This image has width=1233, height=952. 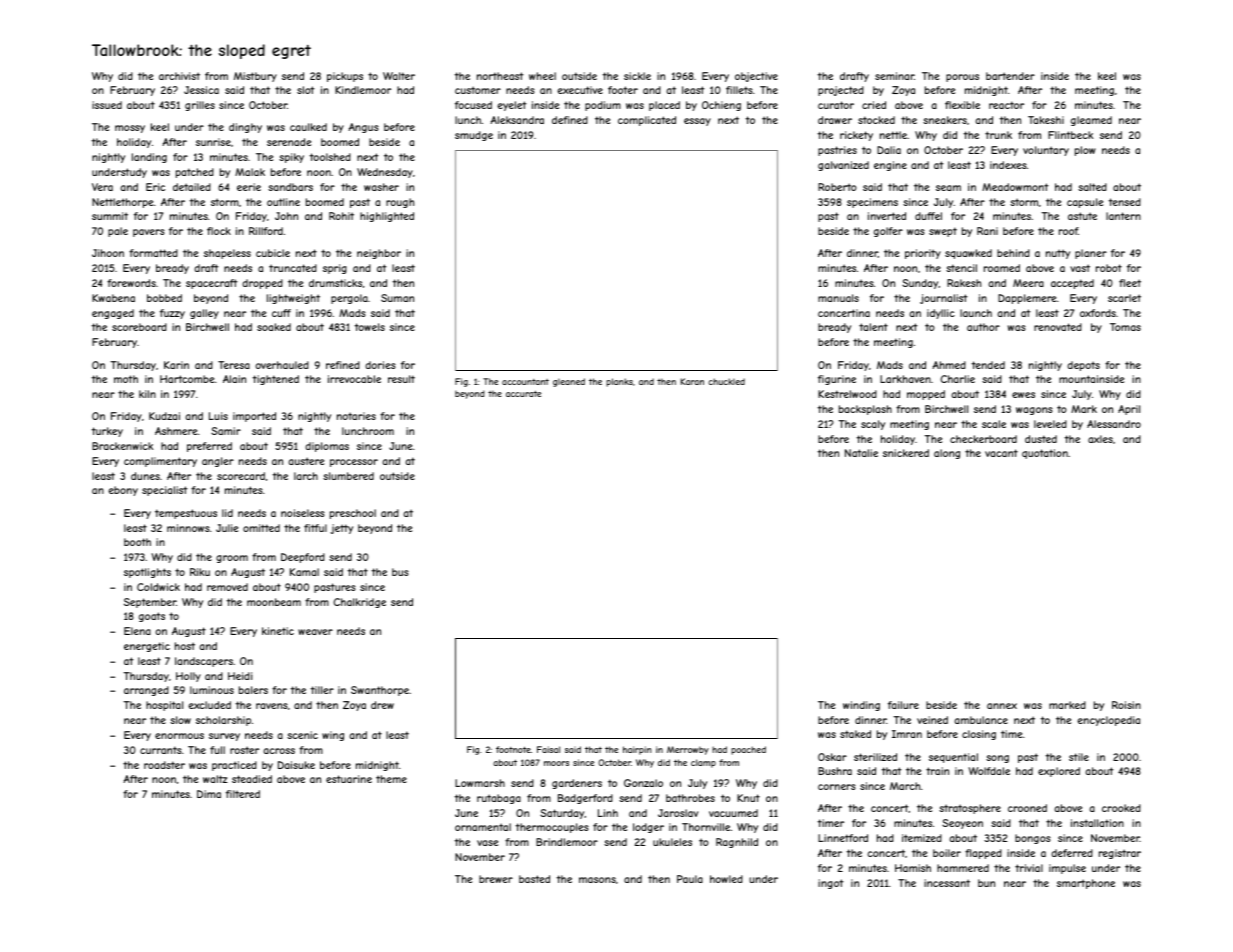 I want to click on scoreboard, so click(x=139, y=327).
